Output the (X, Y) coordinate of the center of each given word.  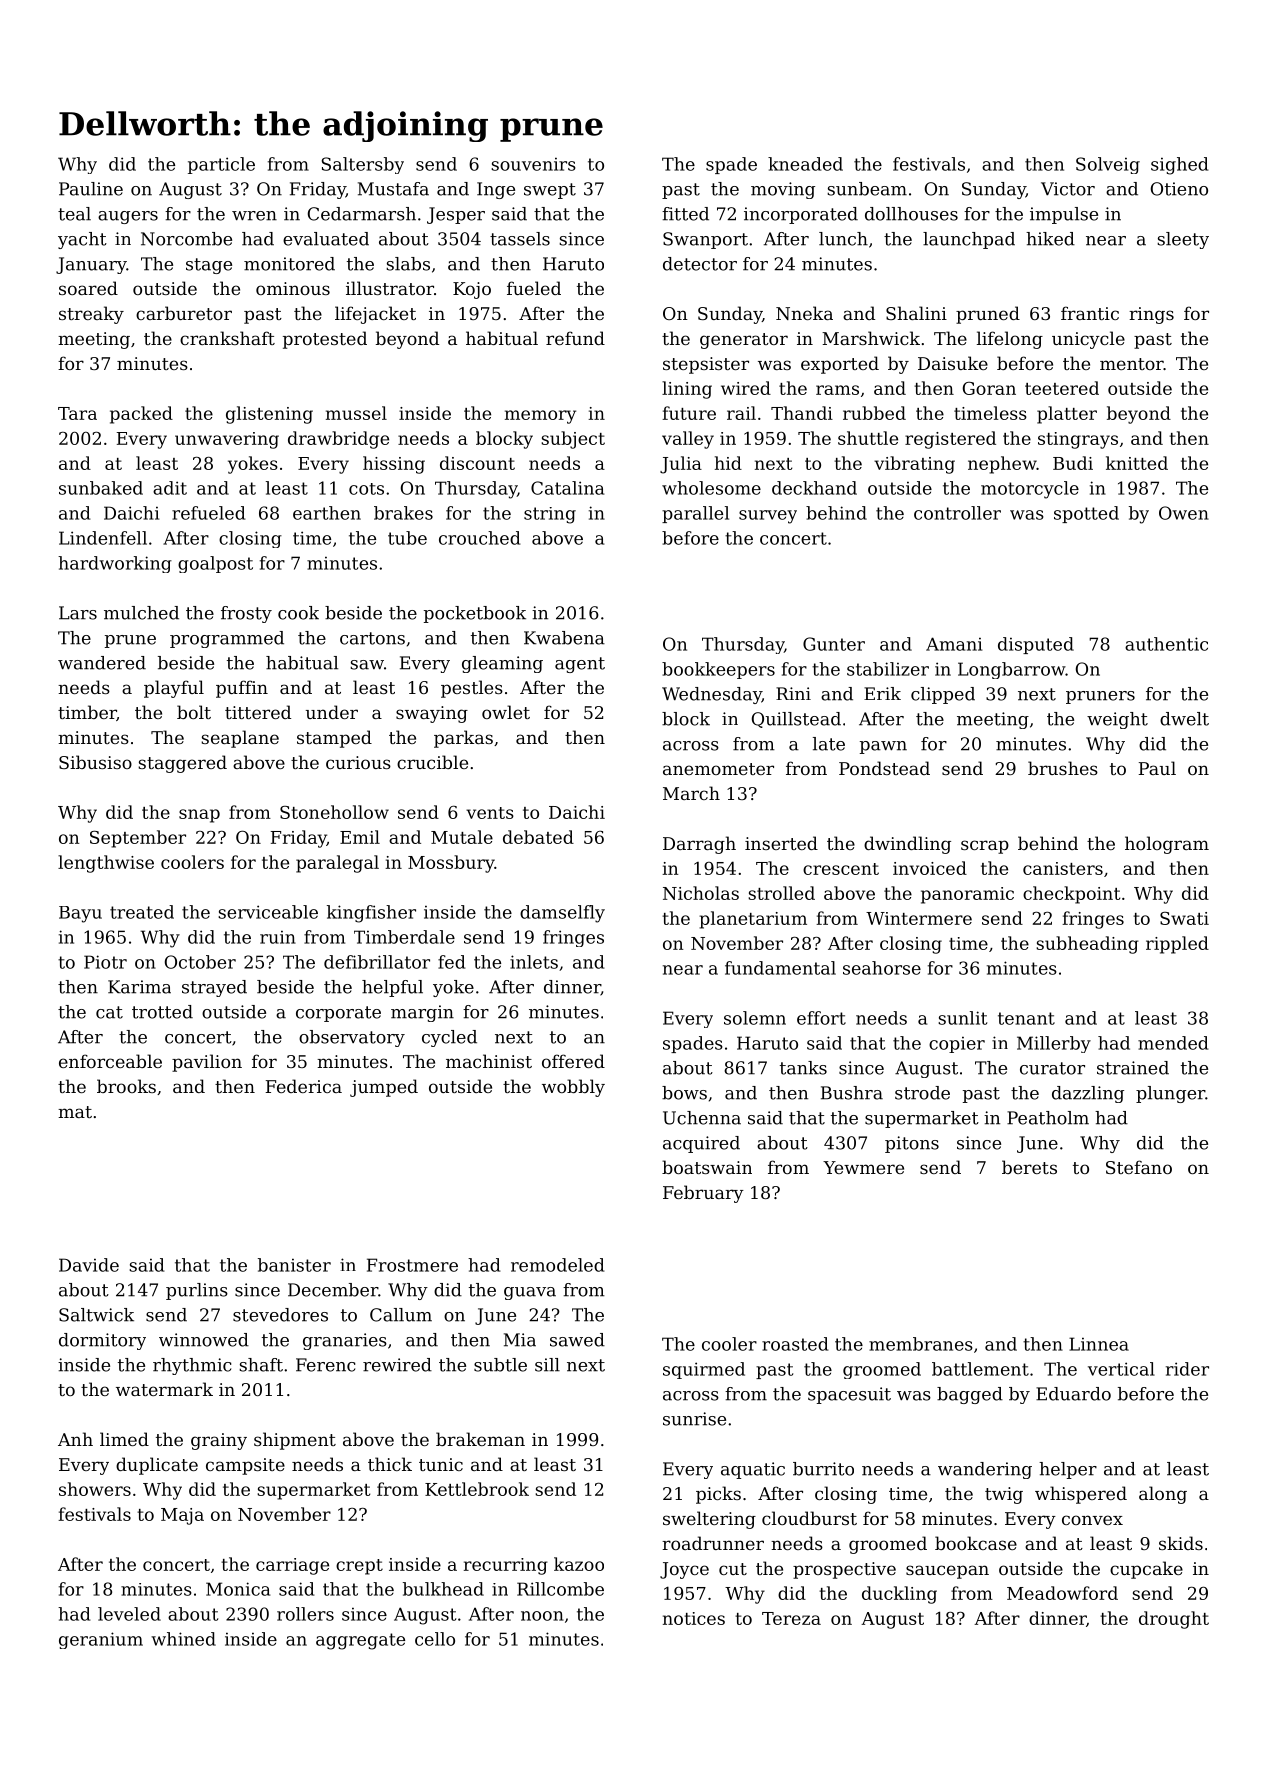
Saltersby (363, 165)
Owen (1184, 513)
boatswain (707, 1167)
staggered (182, 764)
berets (1029, 1167)
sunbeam (867, 189)
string (550, 515)
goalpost (215, 564)
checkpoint (1071, 895)
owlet (506, 712)
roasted (795, 1344)
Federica (303, 1086)
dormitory (102, 1341)
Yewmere (863, 1167)
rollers (305, 1614)
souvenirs (533, 164)
